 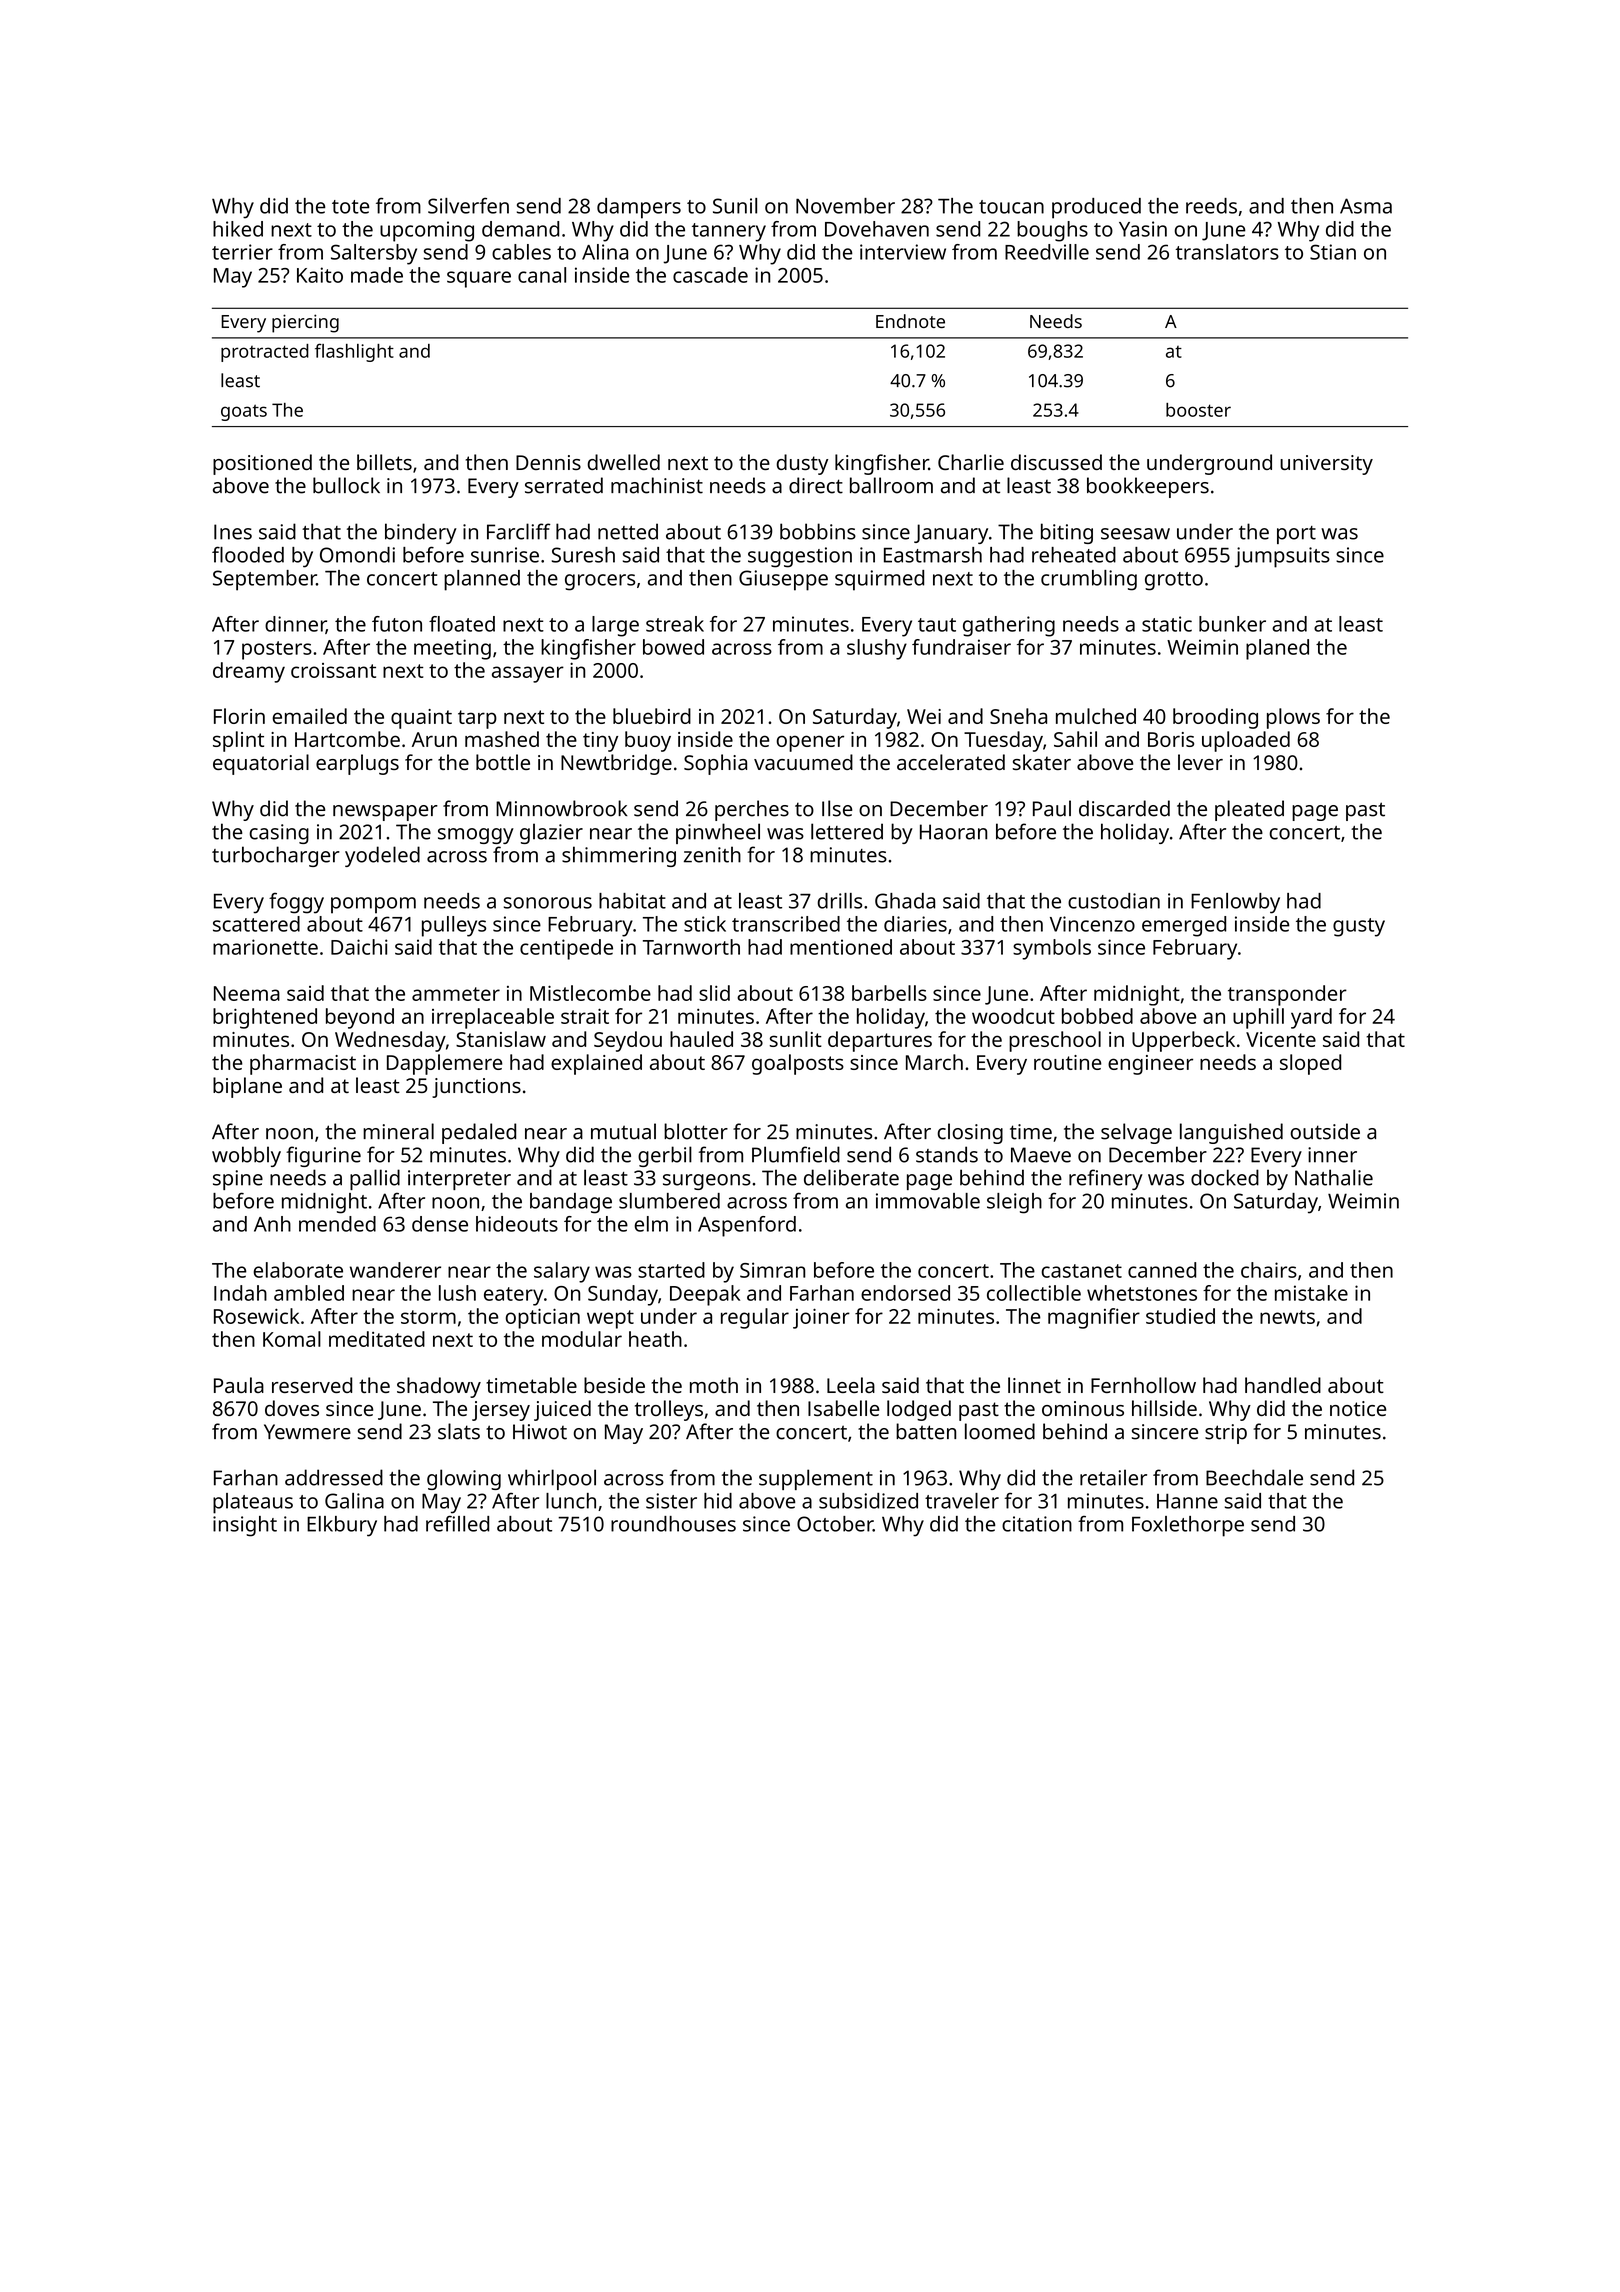 I want to click on positioned, so click(x=262, y=464).
